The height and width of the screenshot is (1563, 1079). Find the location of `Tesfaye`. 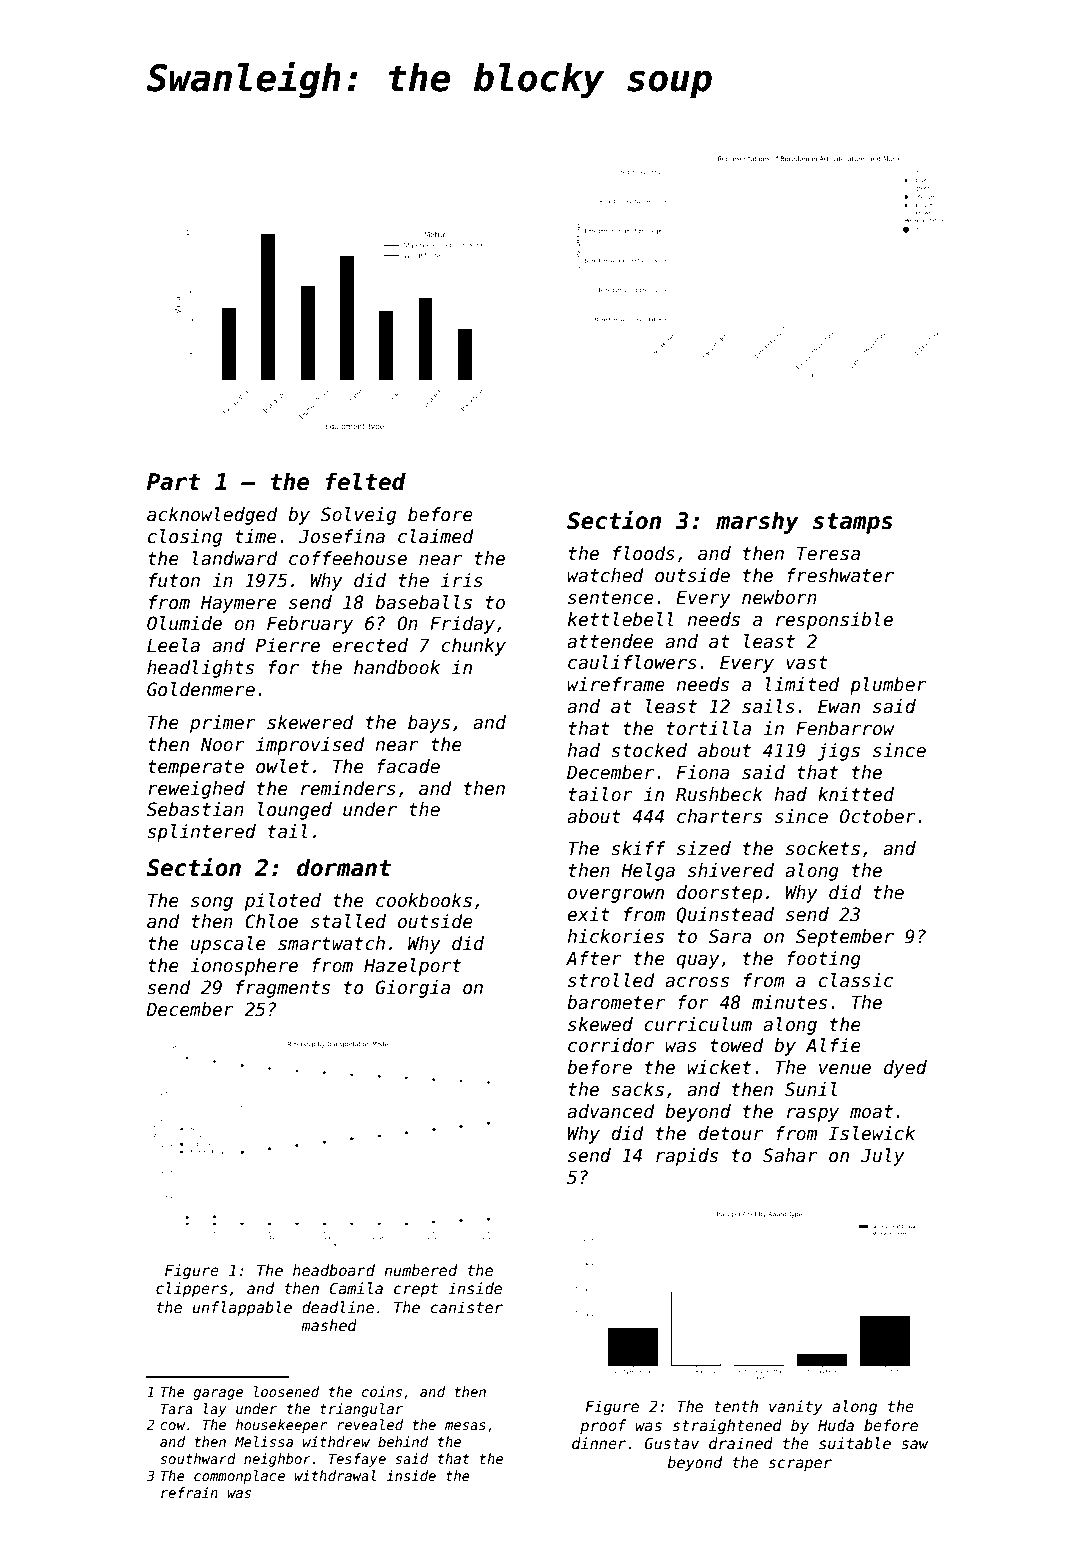

Tesfaye is located at coordinates (357, 1460).
